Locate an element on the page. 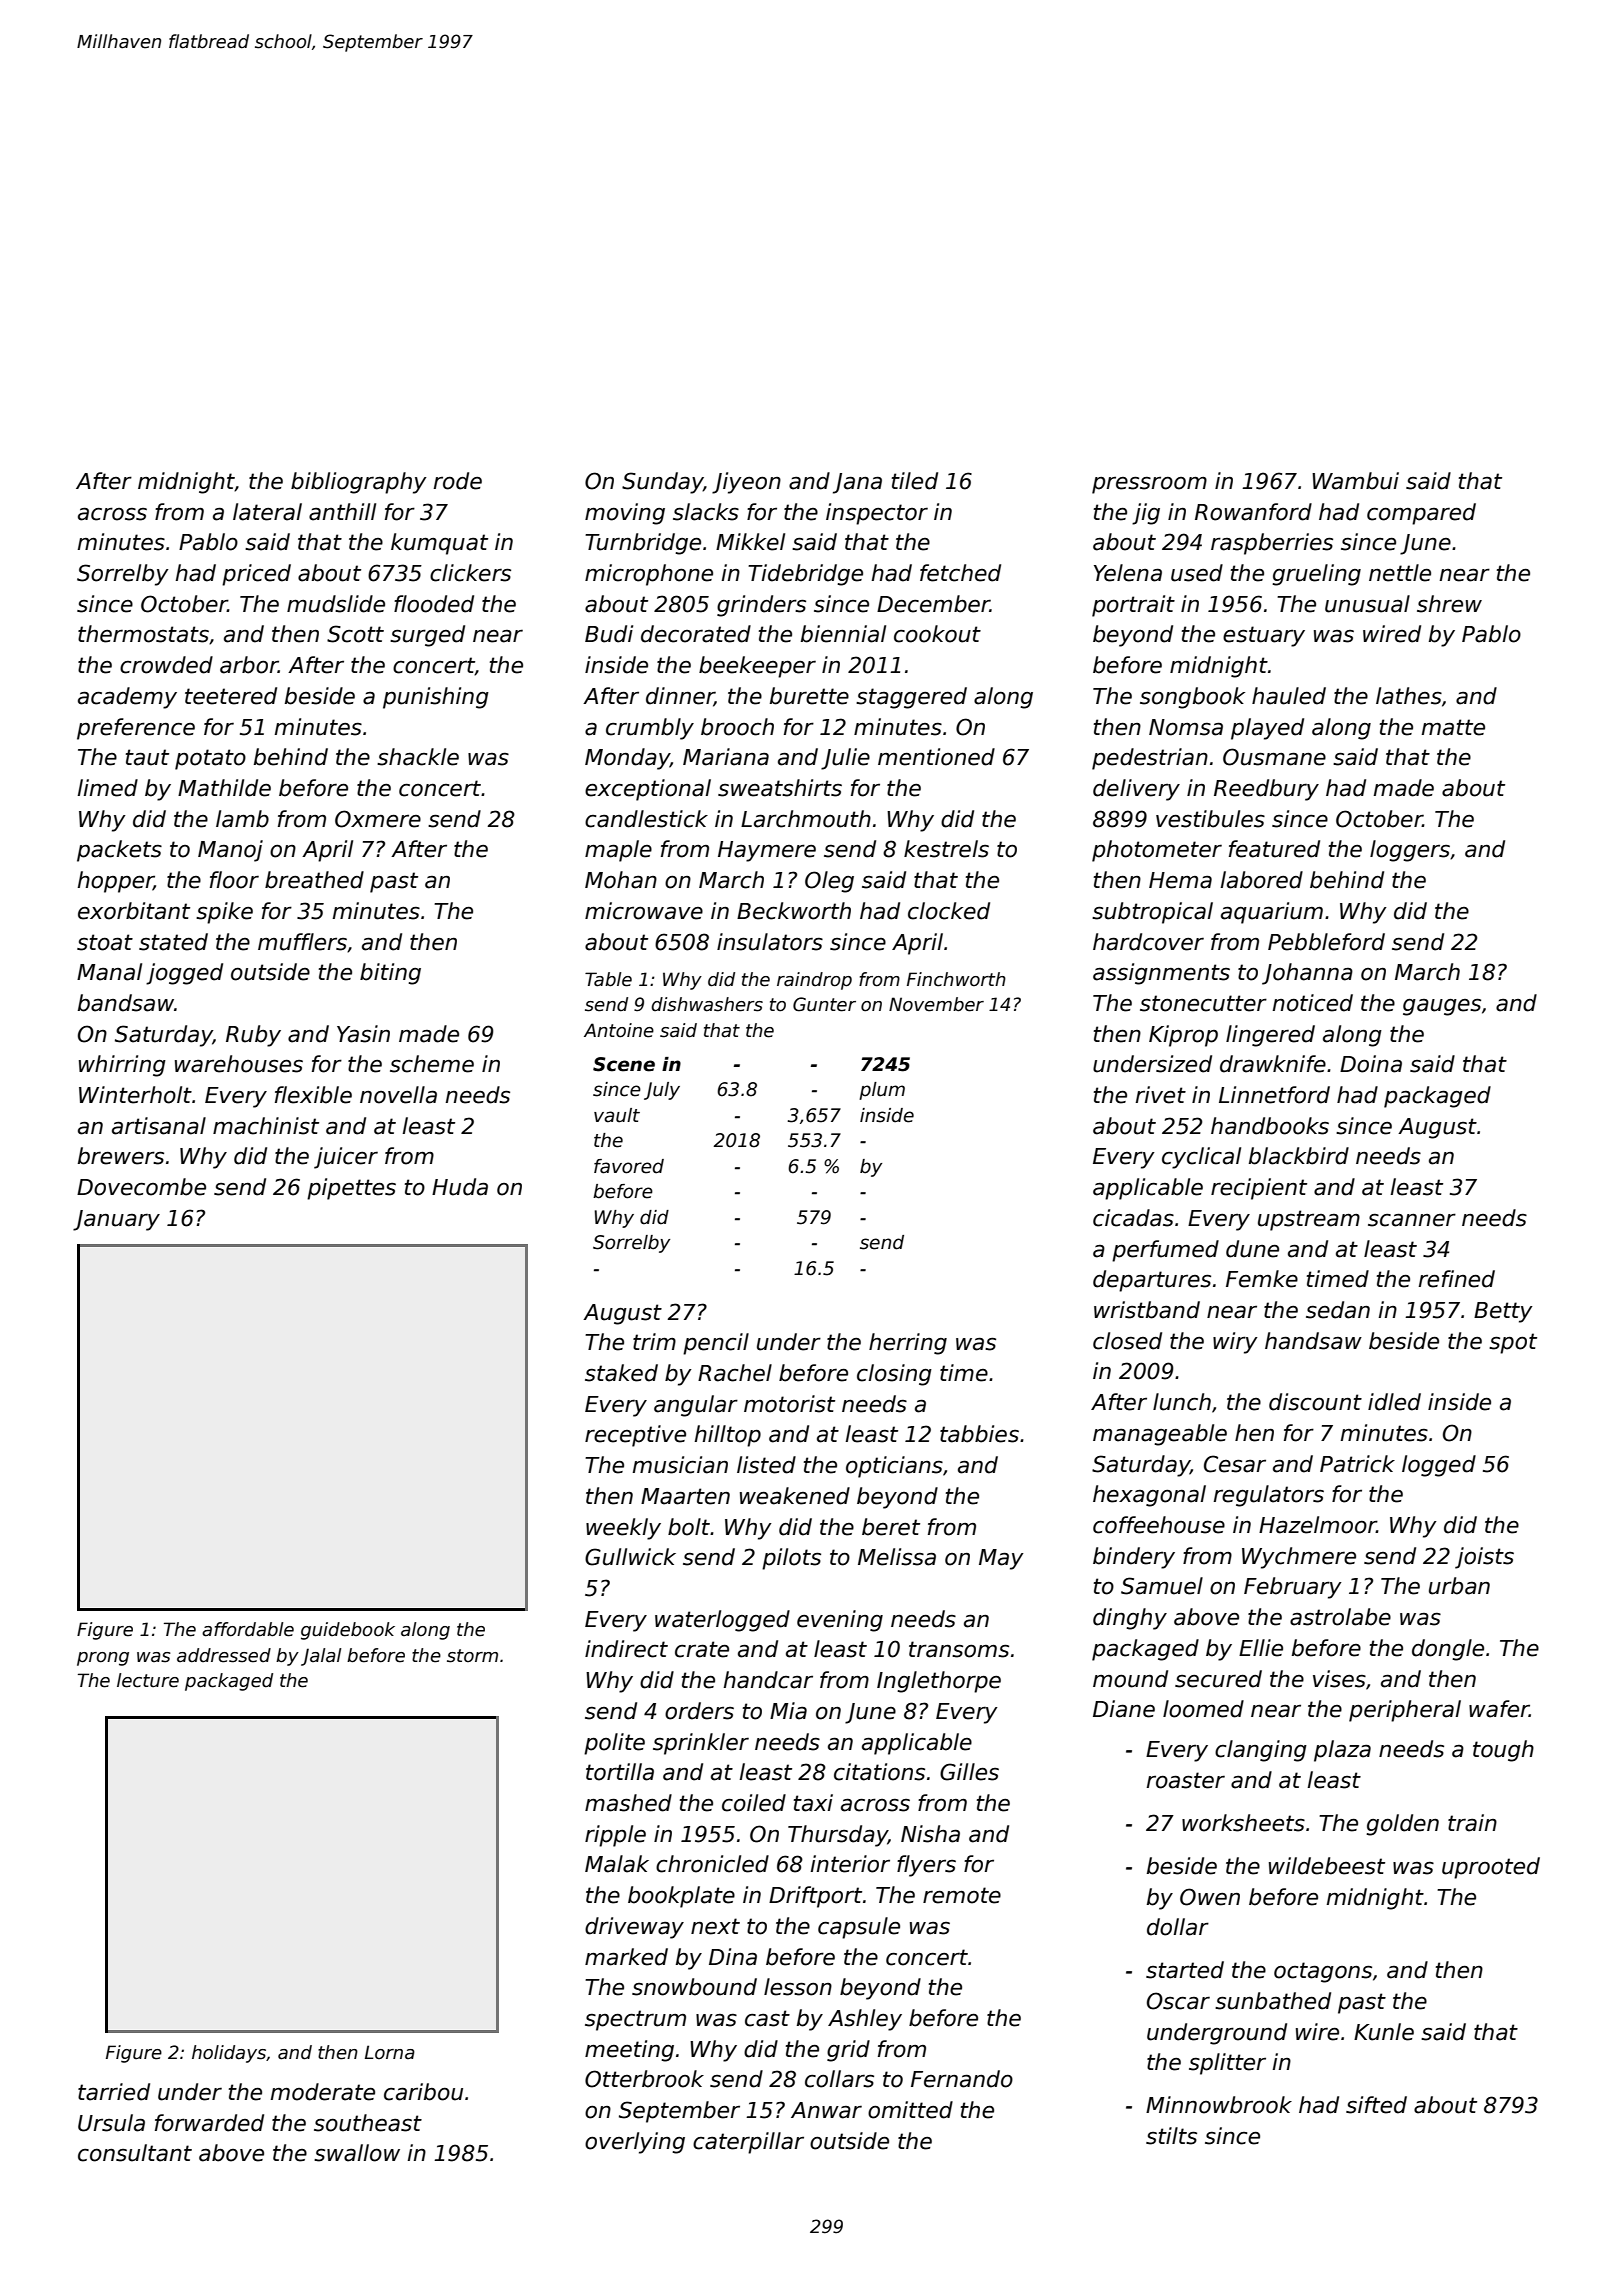  kestrels is located at coordinates (946, 849).
